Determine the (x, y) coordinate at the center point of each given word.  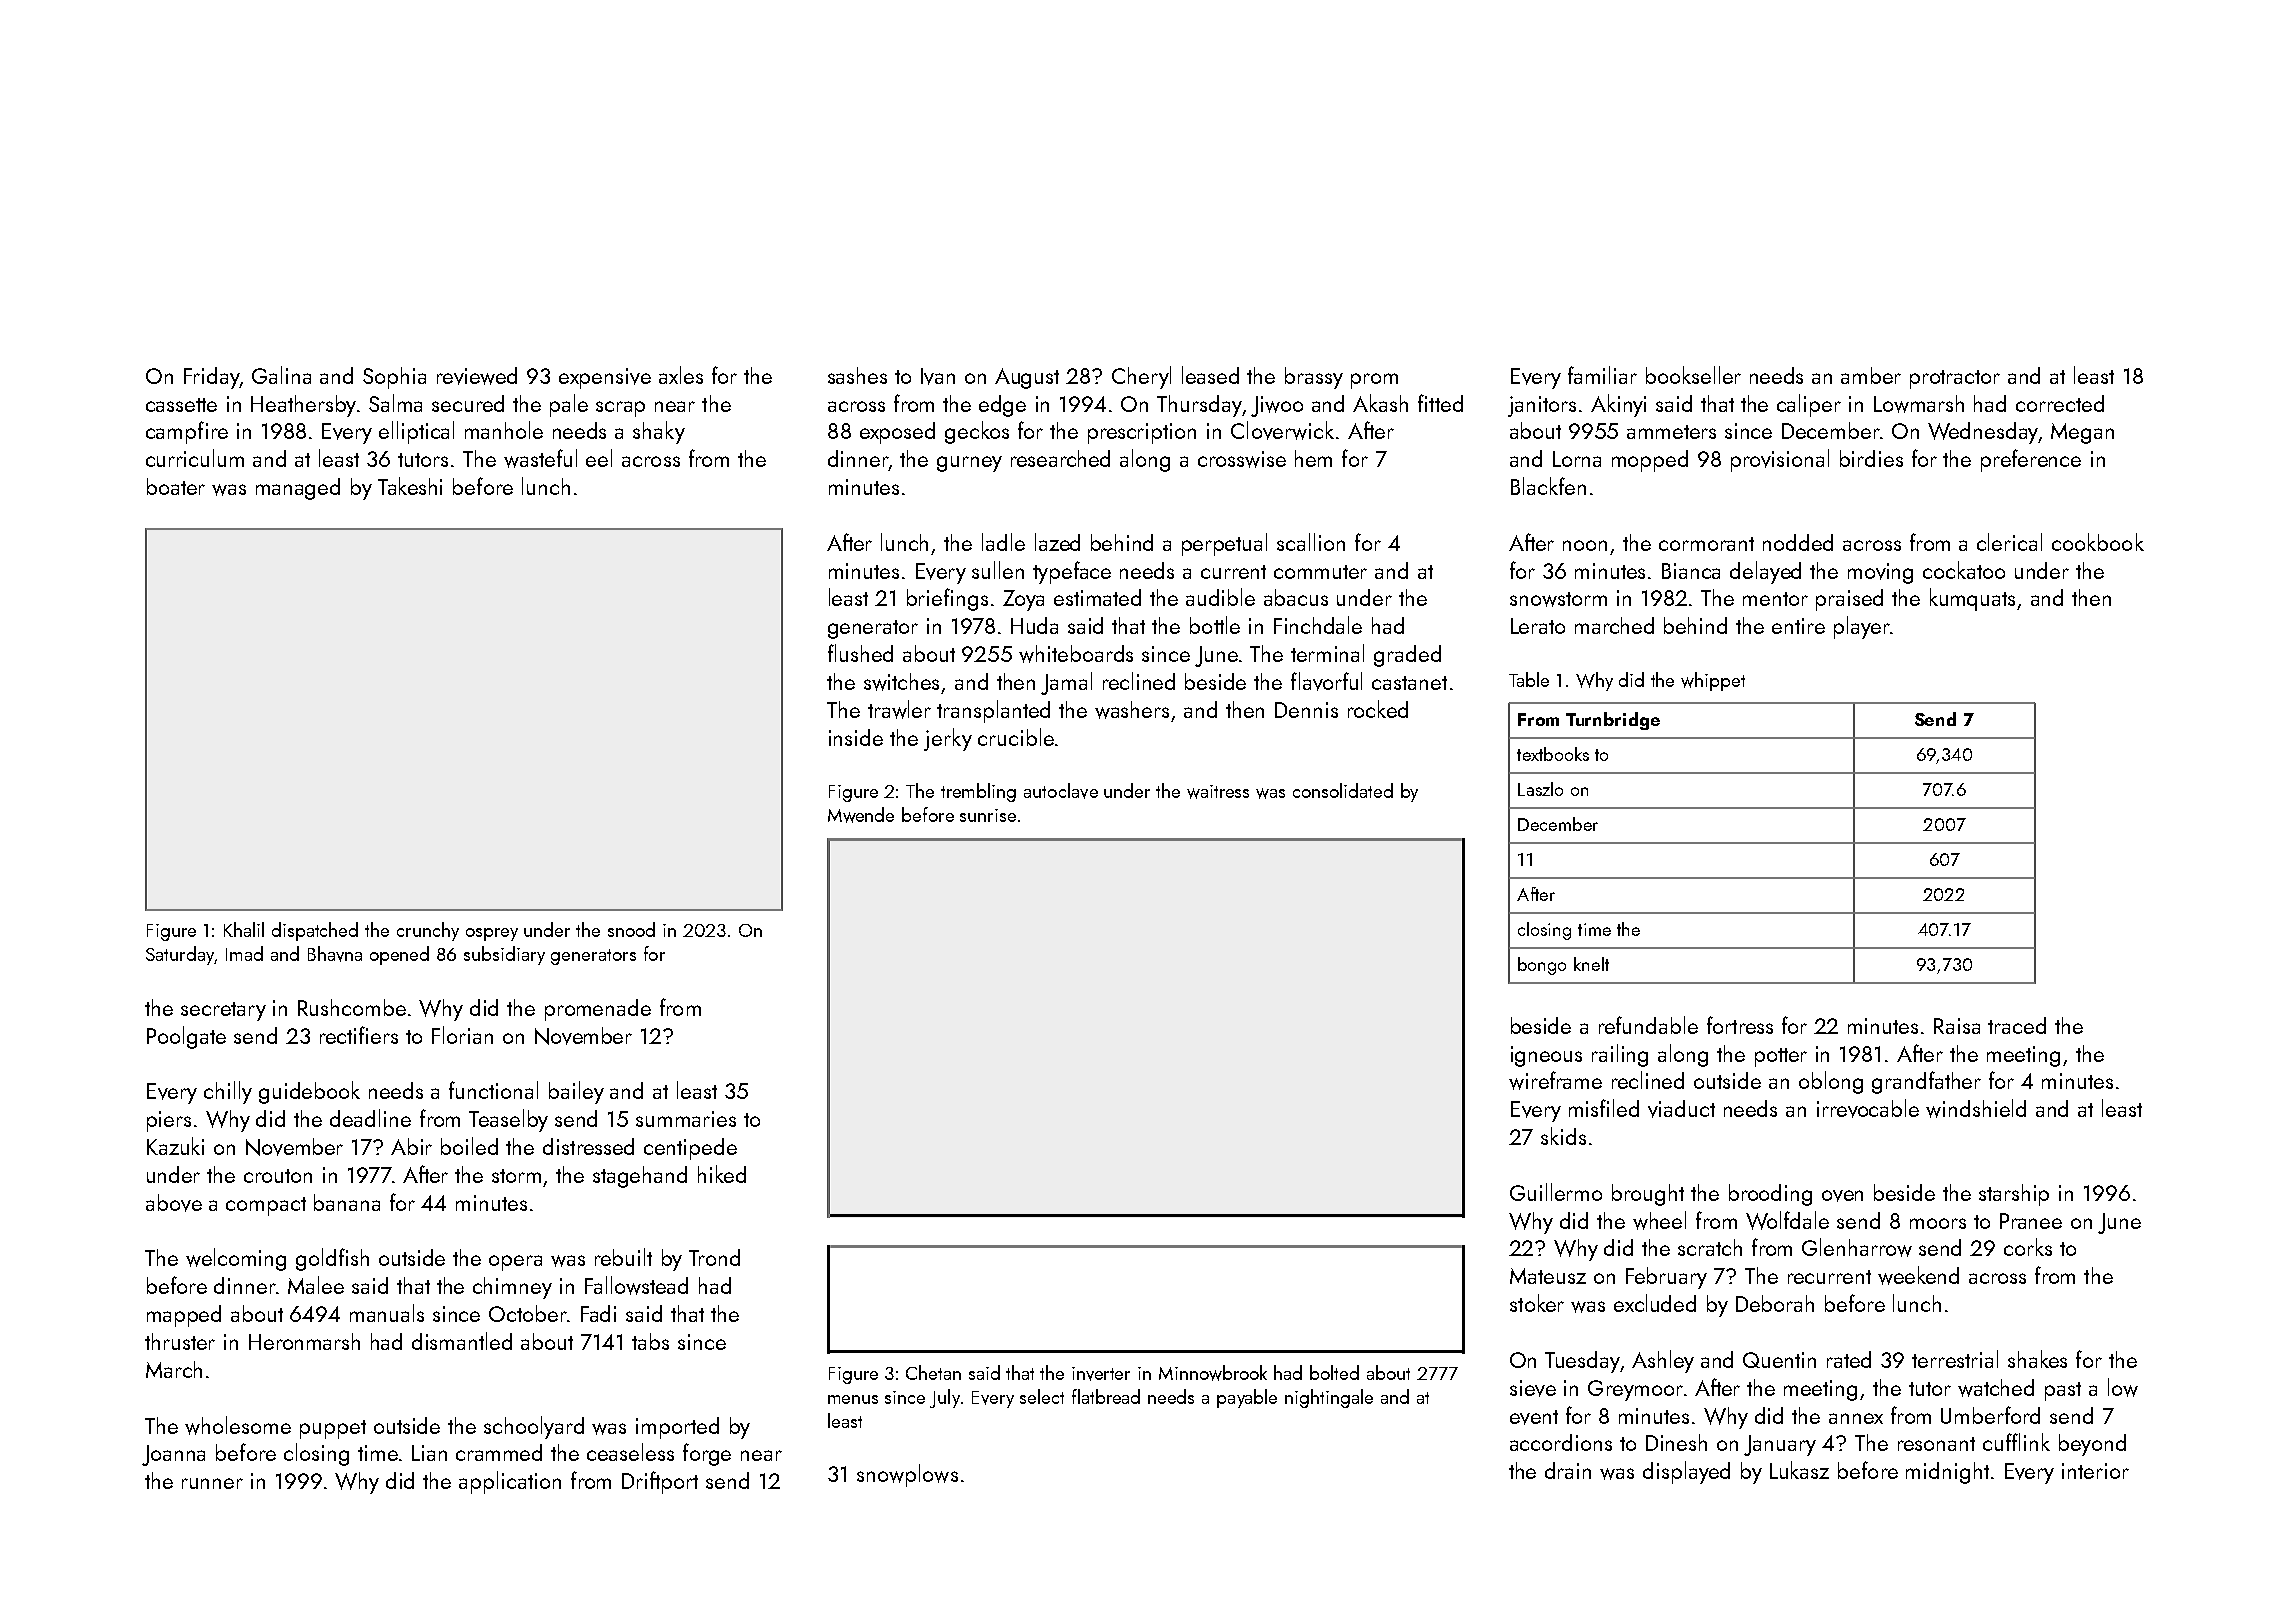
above (174, 1203)
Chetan (933, 1372)
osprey (492, 934)
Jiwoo (1277, 406)
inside (856, 737)
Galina (281, 375)
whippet (1713, 681)
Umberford (1990, 1415)
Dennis (1306, 710)
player (1862, 627)
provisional (1780, 460)
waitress (1218, 792)
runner (212, 1483)
